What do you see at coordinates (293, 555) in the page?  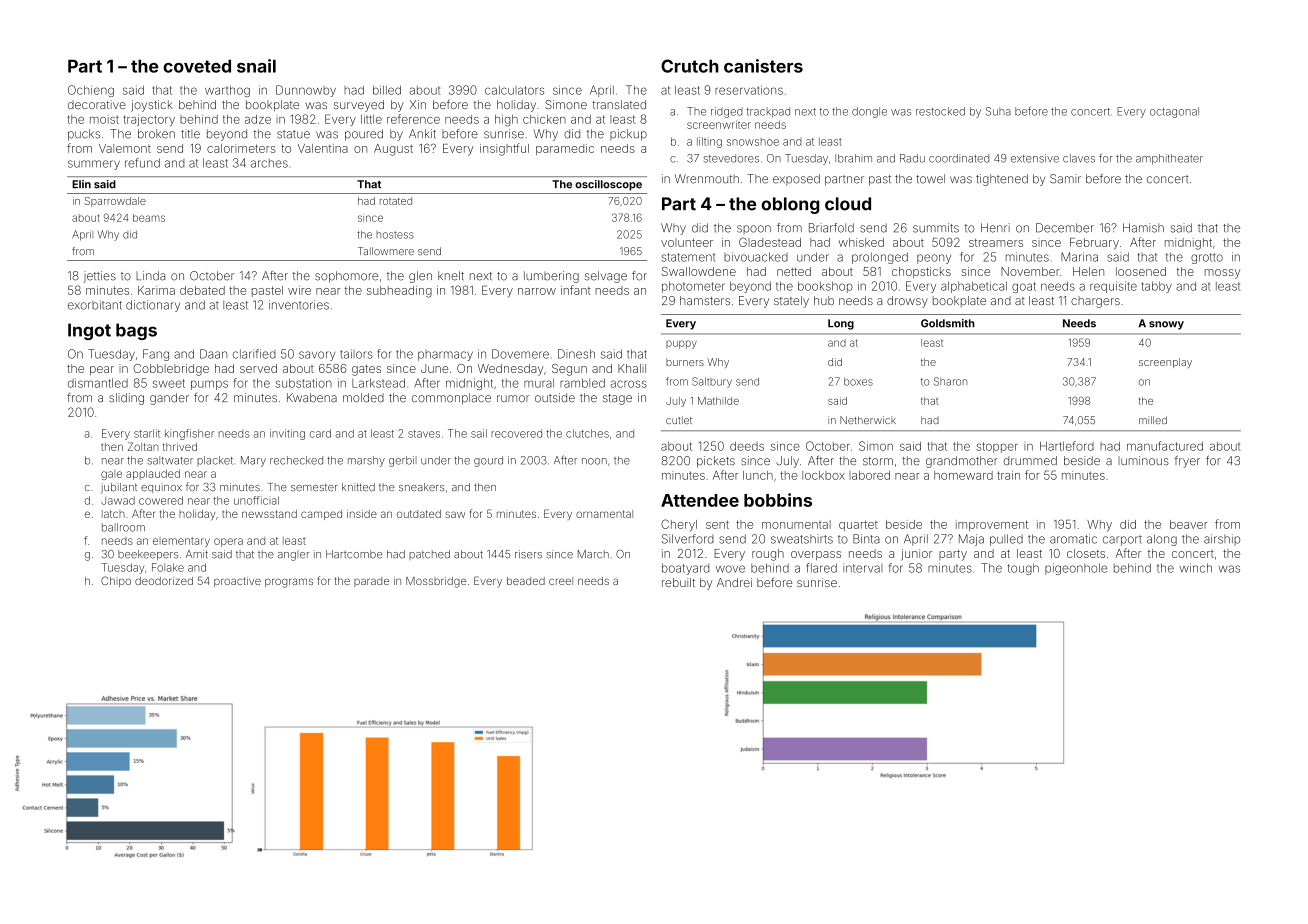 I see `angler` at bounding box center [293, 555].
